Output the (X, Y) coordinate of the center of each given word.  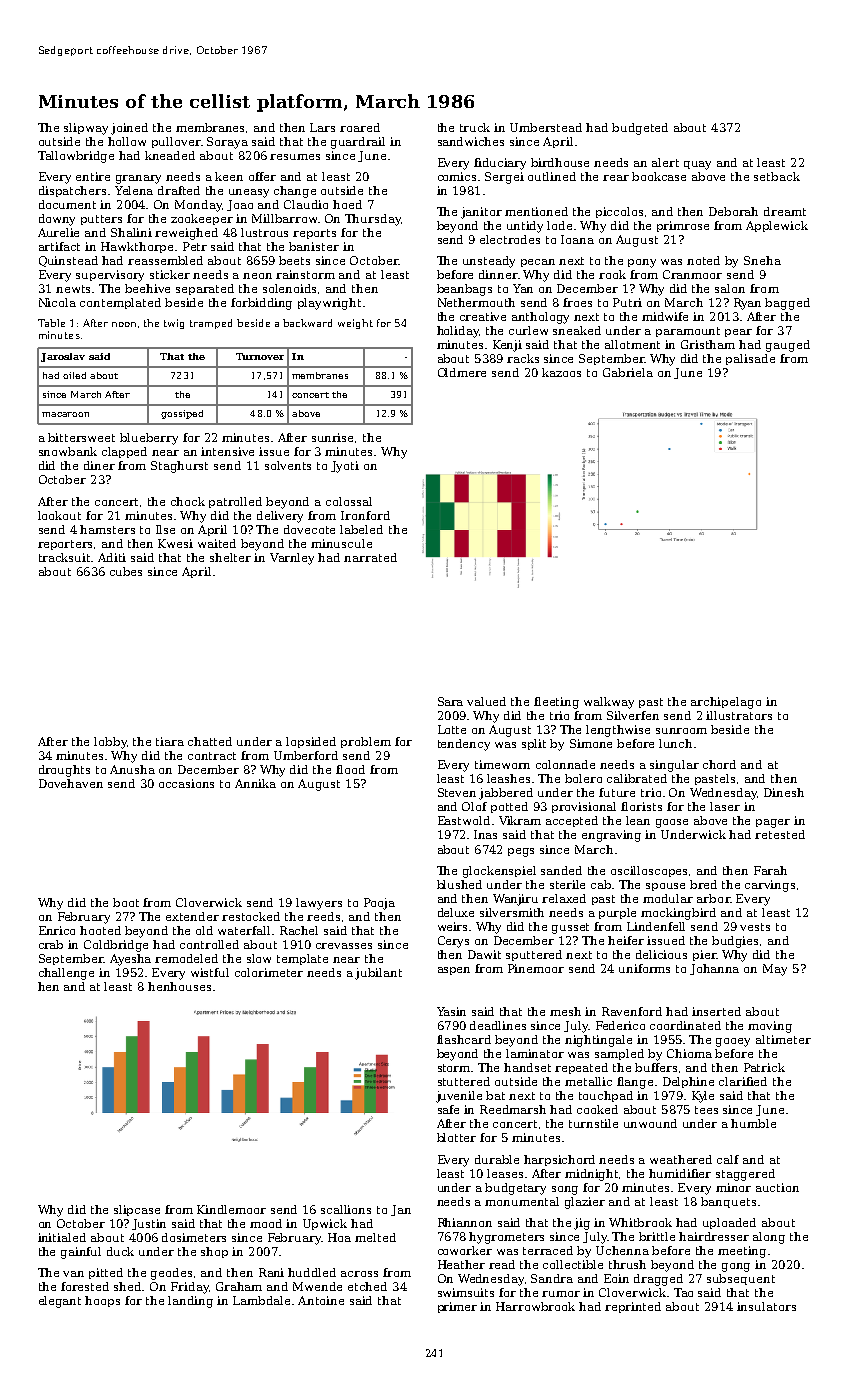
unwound (650, 1123)
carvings (770, 886)
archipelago (726, 703)
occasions (186, 783)
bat (495, 1095)
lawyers (319, 904)
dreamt (785, 211)
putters (101, 220)
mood (266, 1223)
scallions (346, 1209)
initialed (62, 1237)
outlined (552, 176)
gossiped (182, 414)
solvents (288, 465)
